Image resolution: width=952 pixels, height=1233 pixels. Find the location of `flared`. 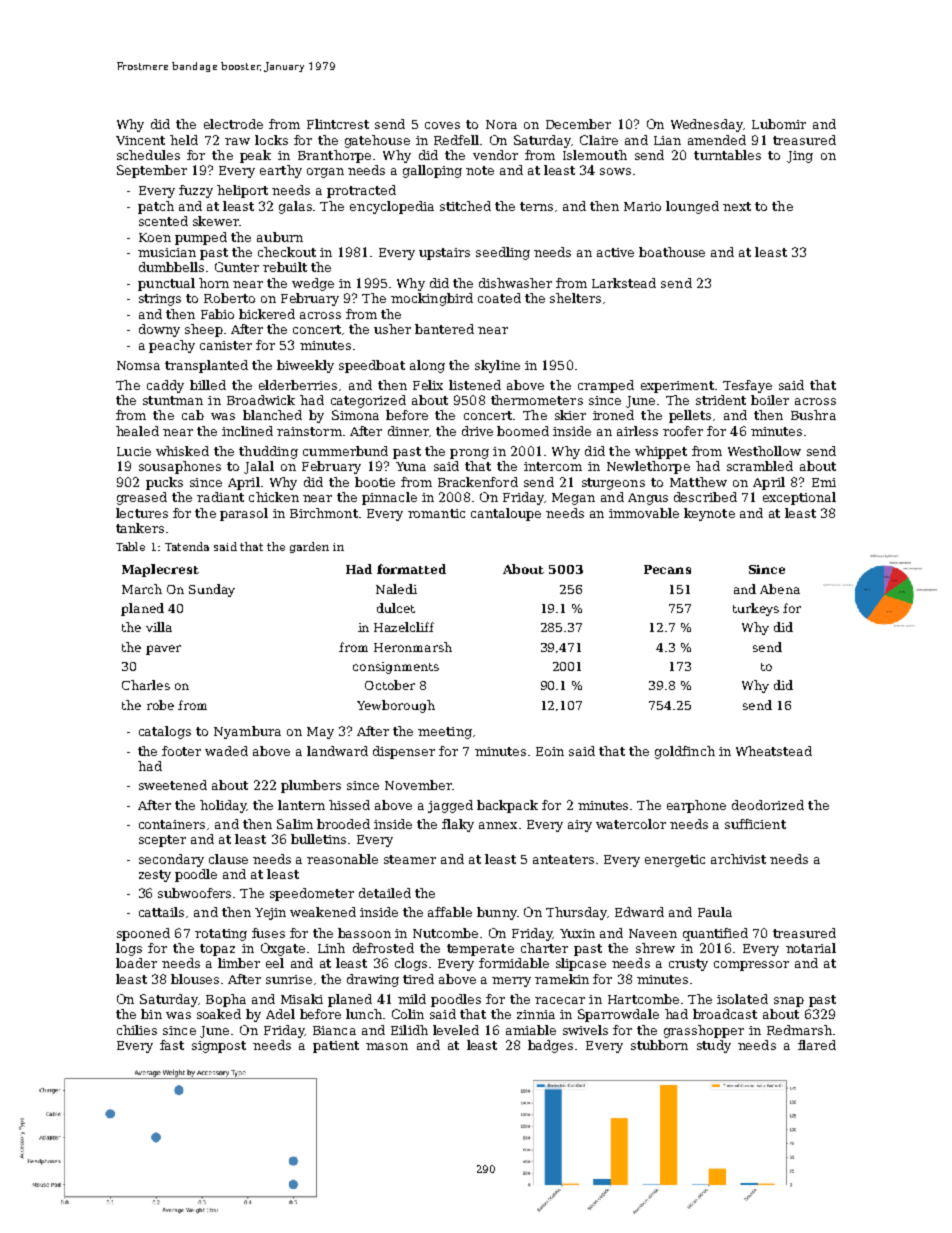

flared is located at coordinates (817, 1045).
